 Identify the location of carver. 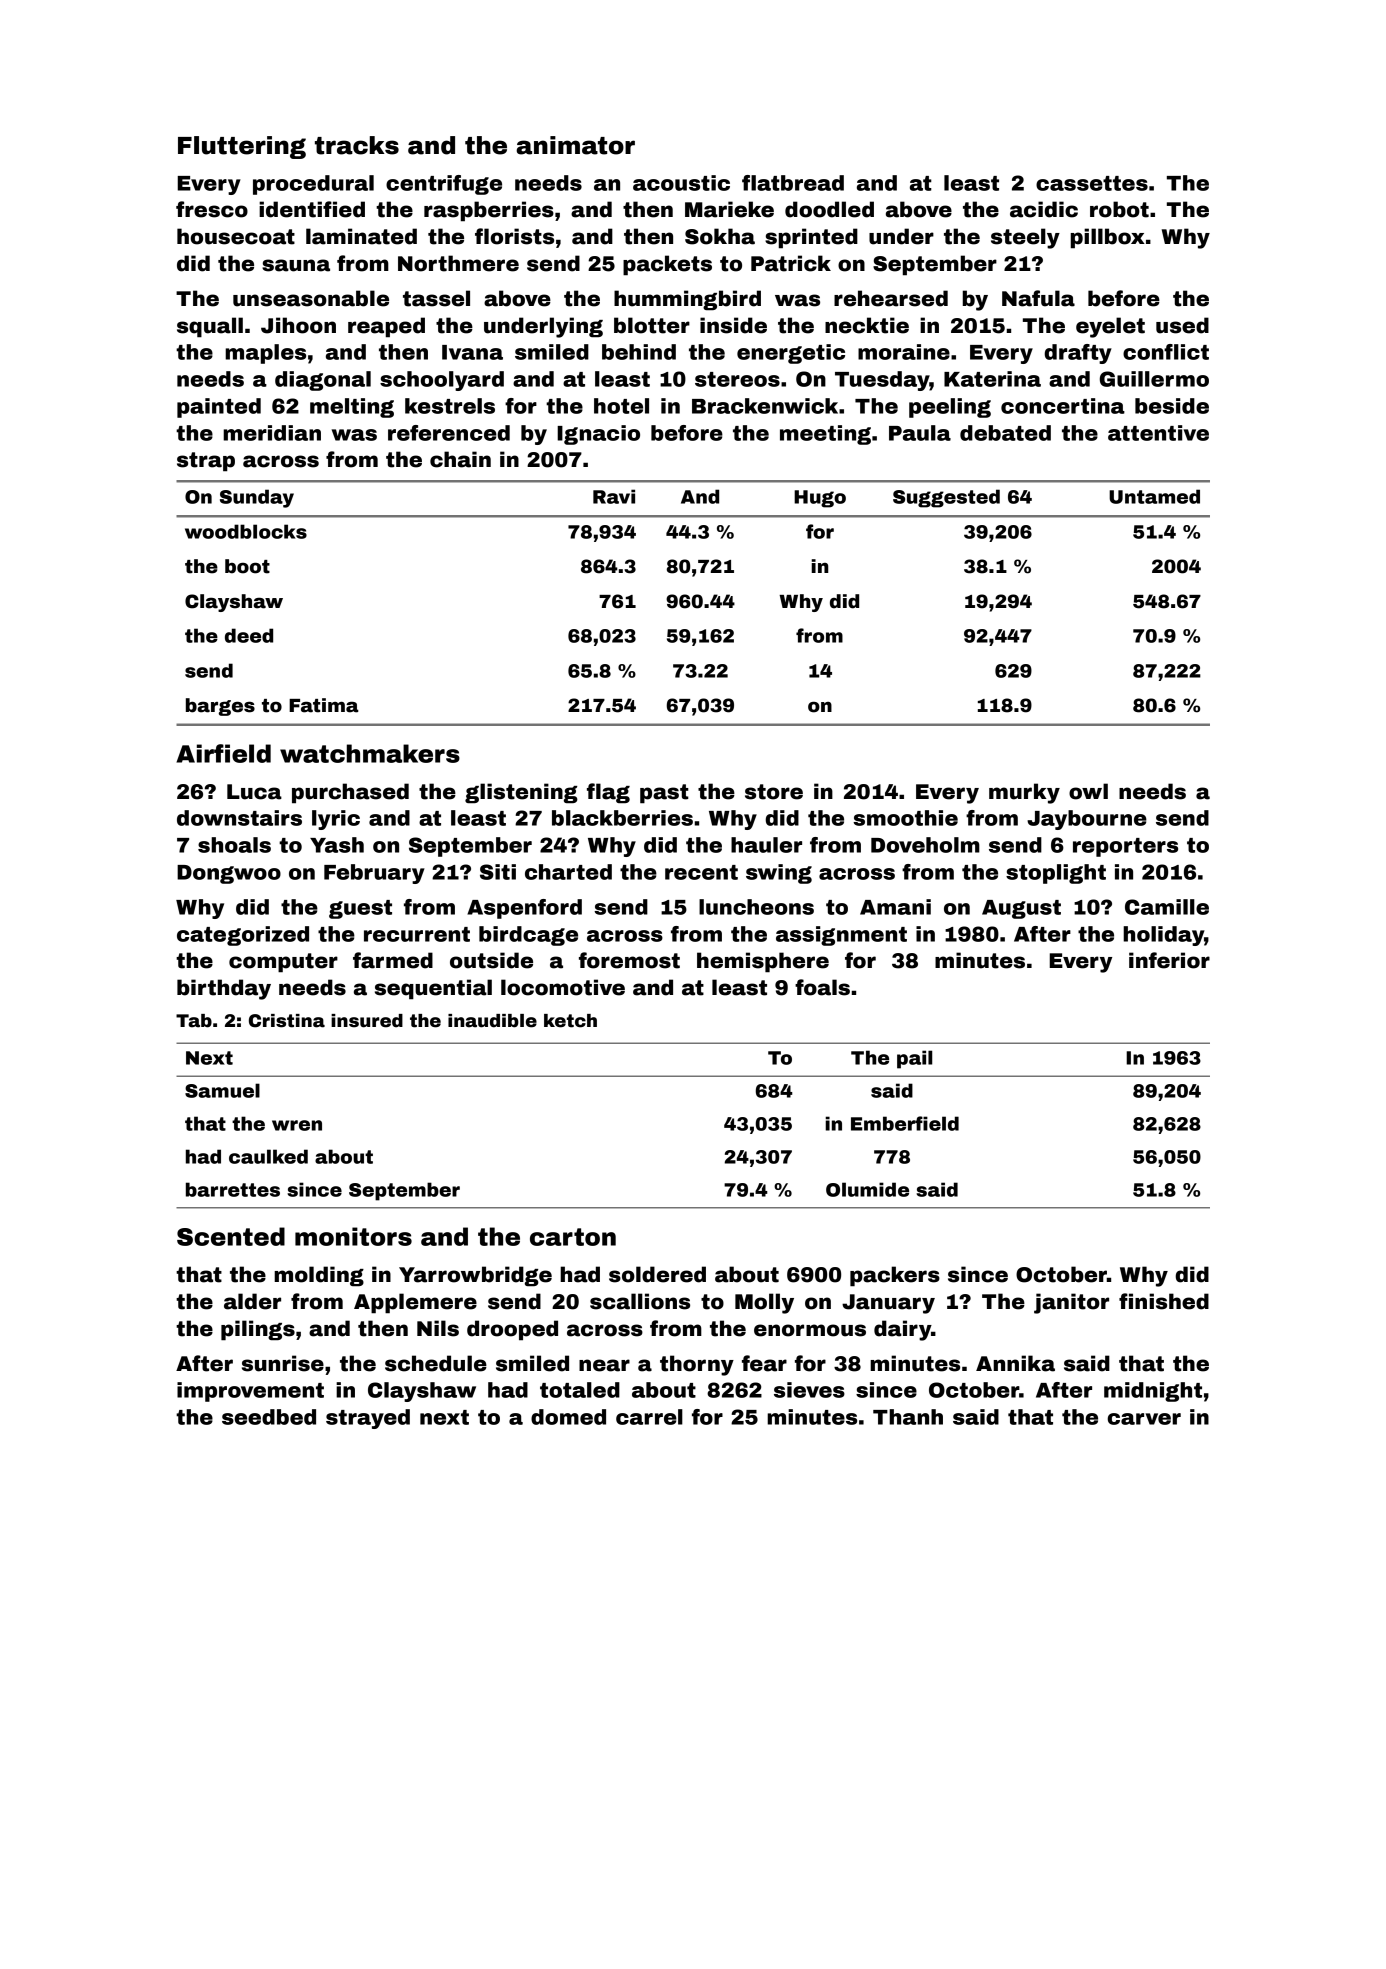
(1144, 1419).
